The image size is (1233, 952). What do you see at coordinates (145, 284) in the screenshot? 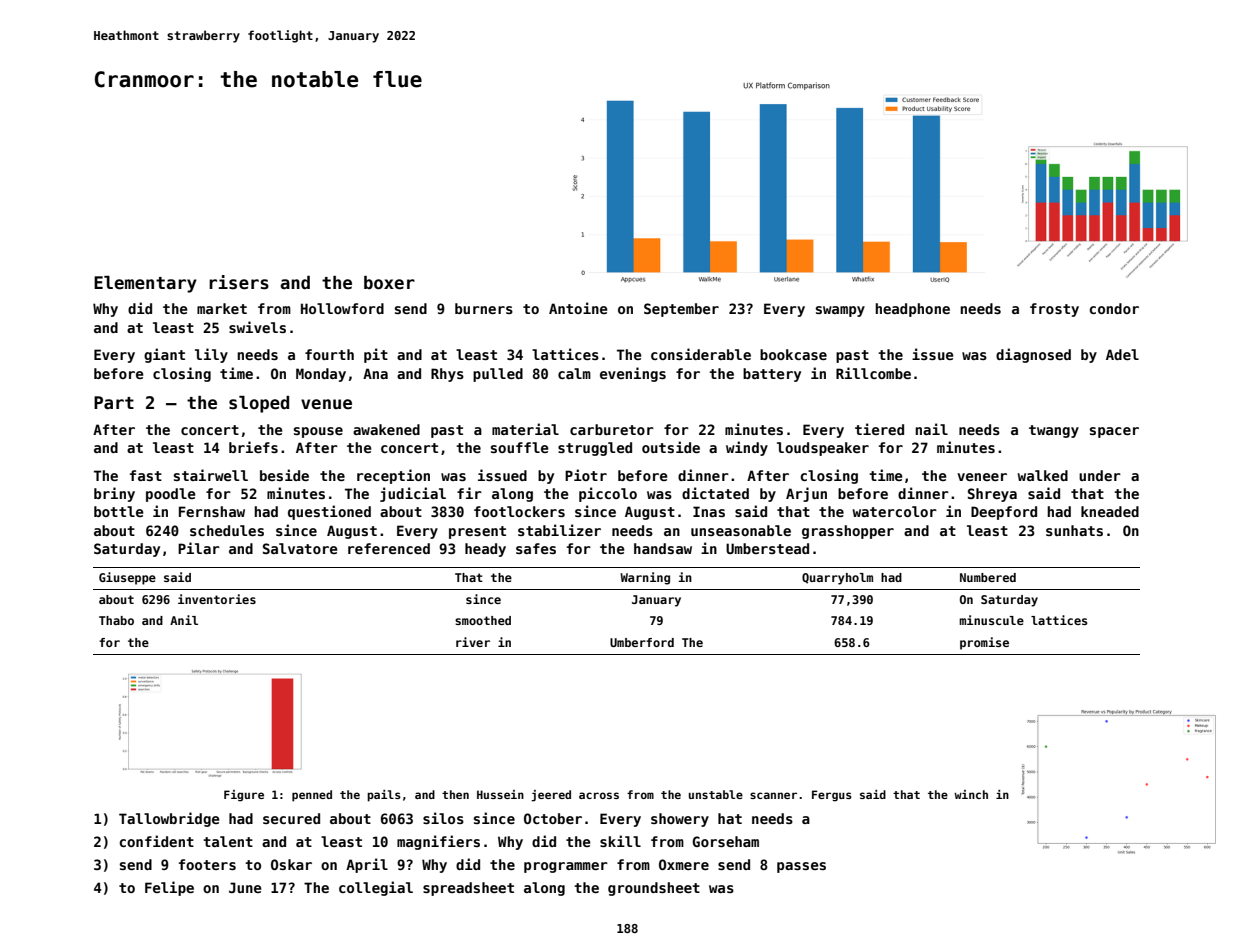
I see `Elementary` at bounding box center [145, 284].
